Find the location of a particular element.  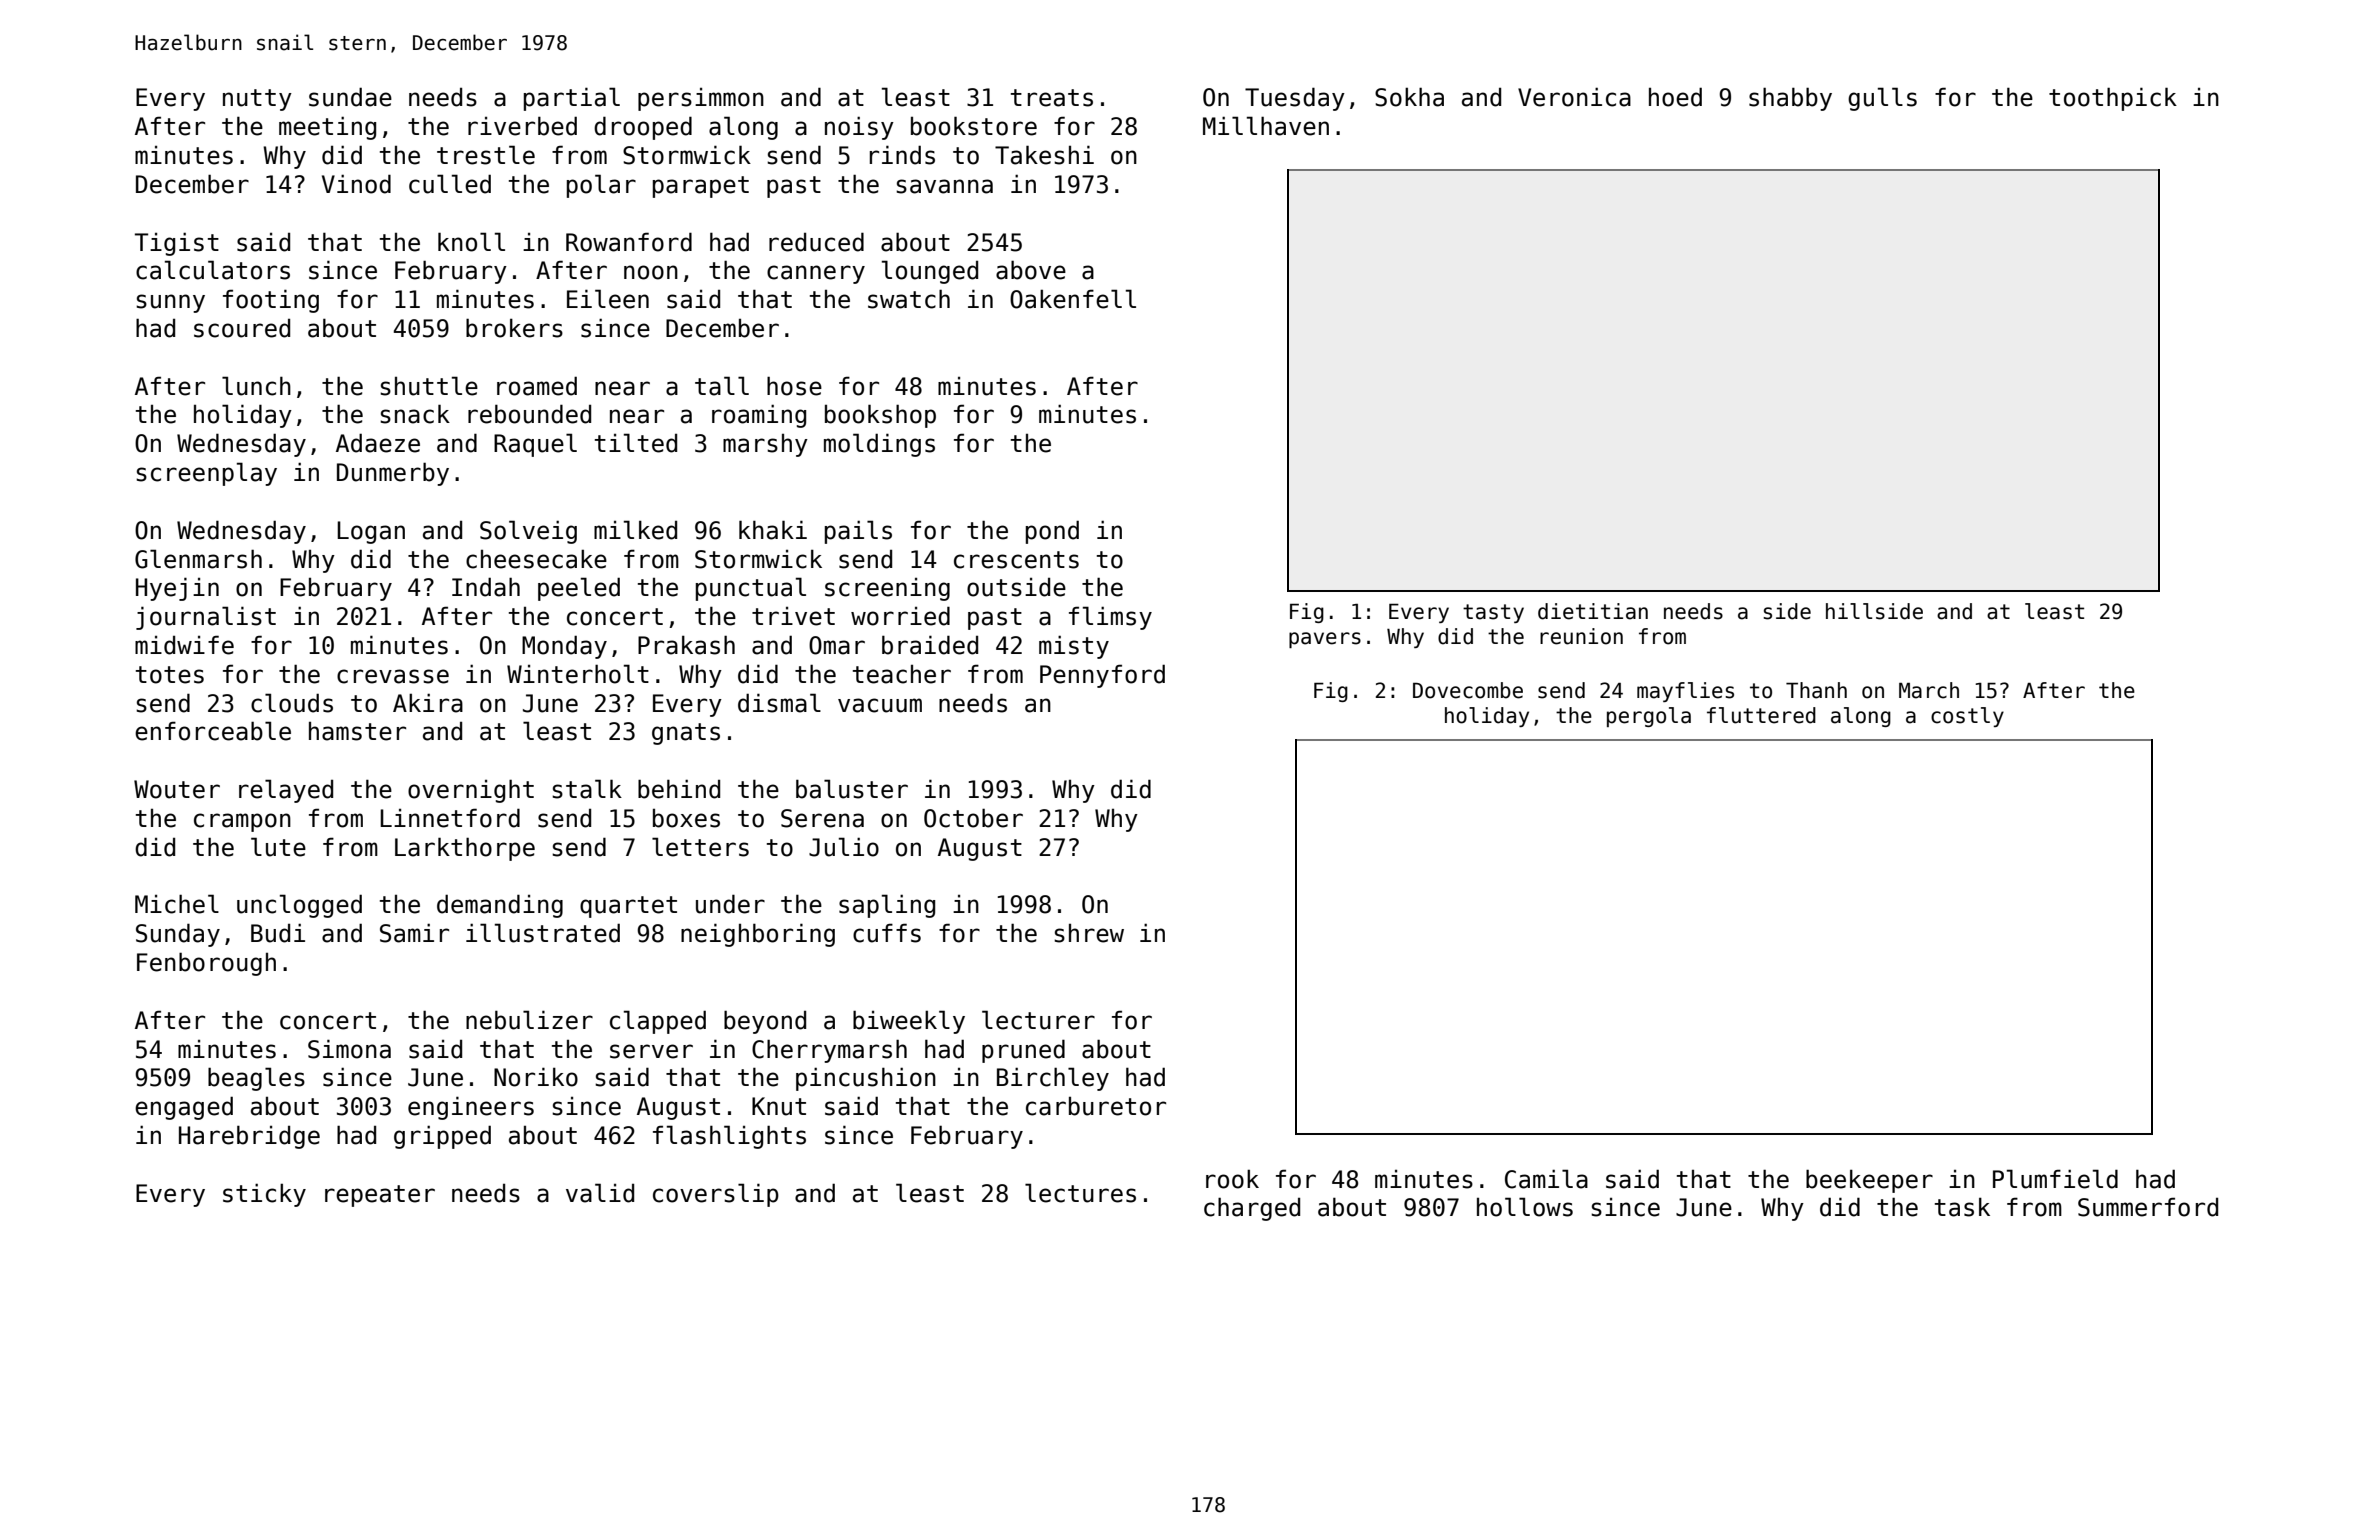

Adaeze is located at coordinates (378, 443).
